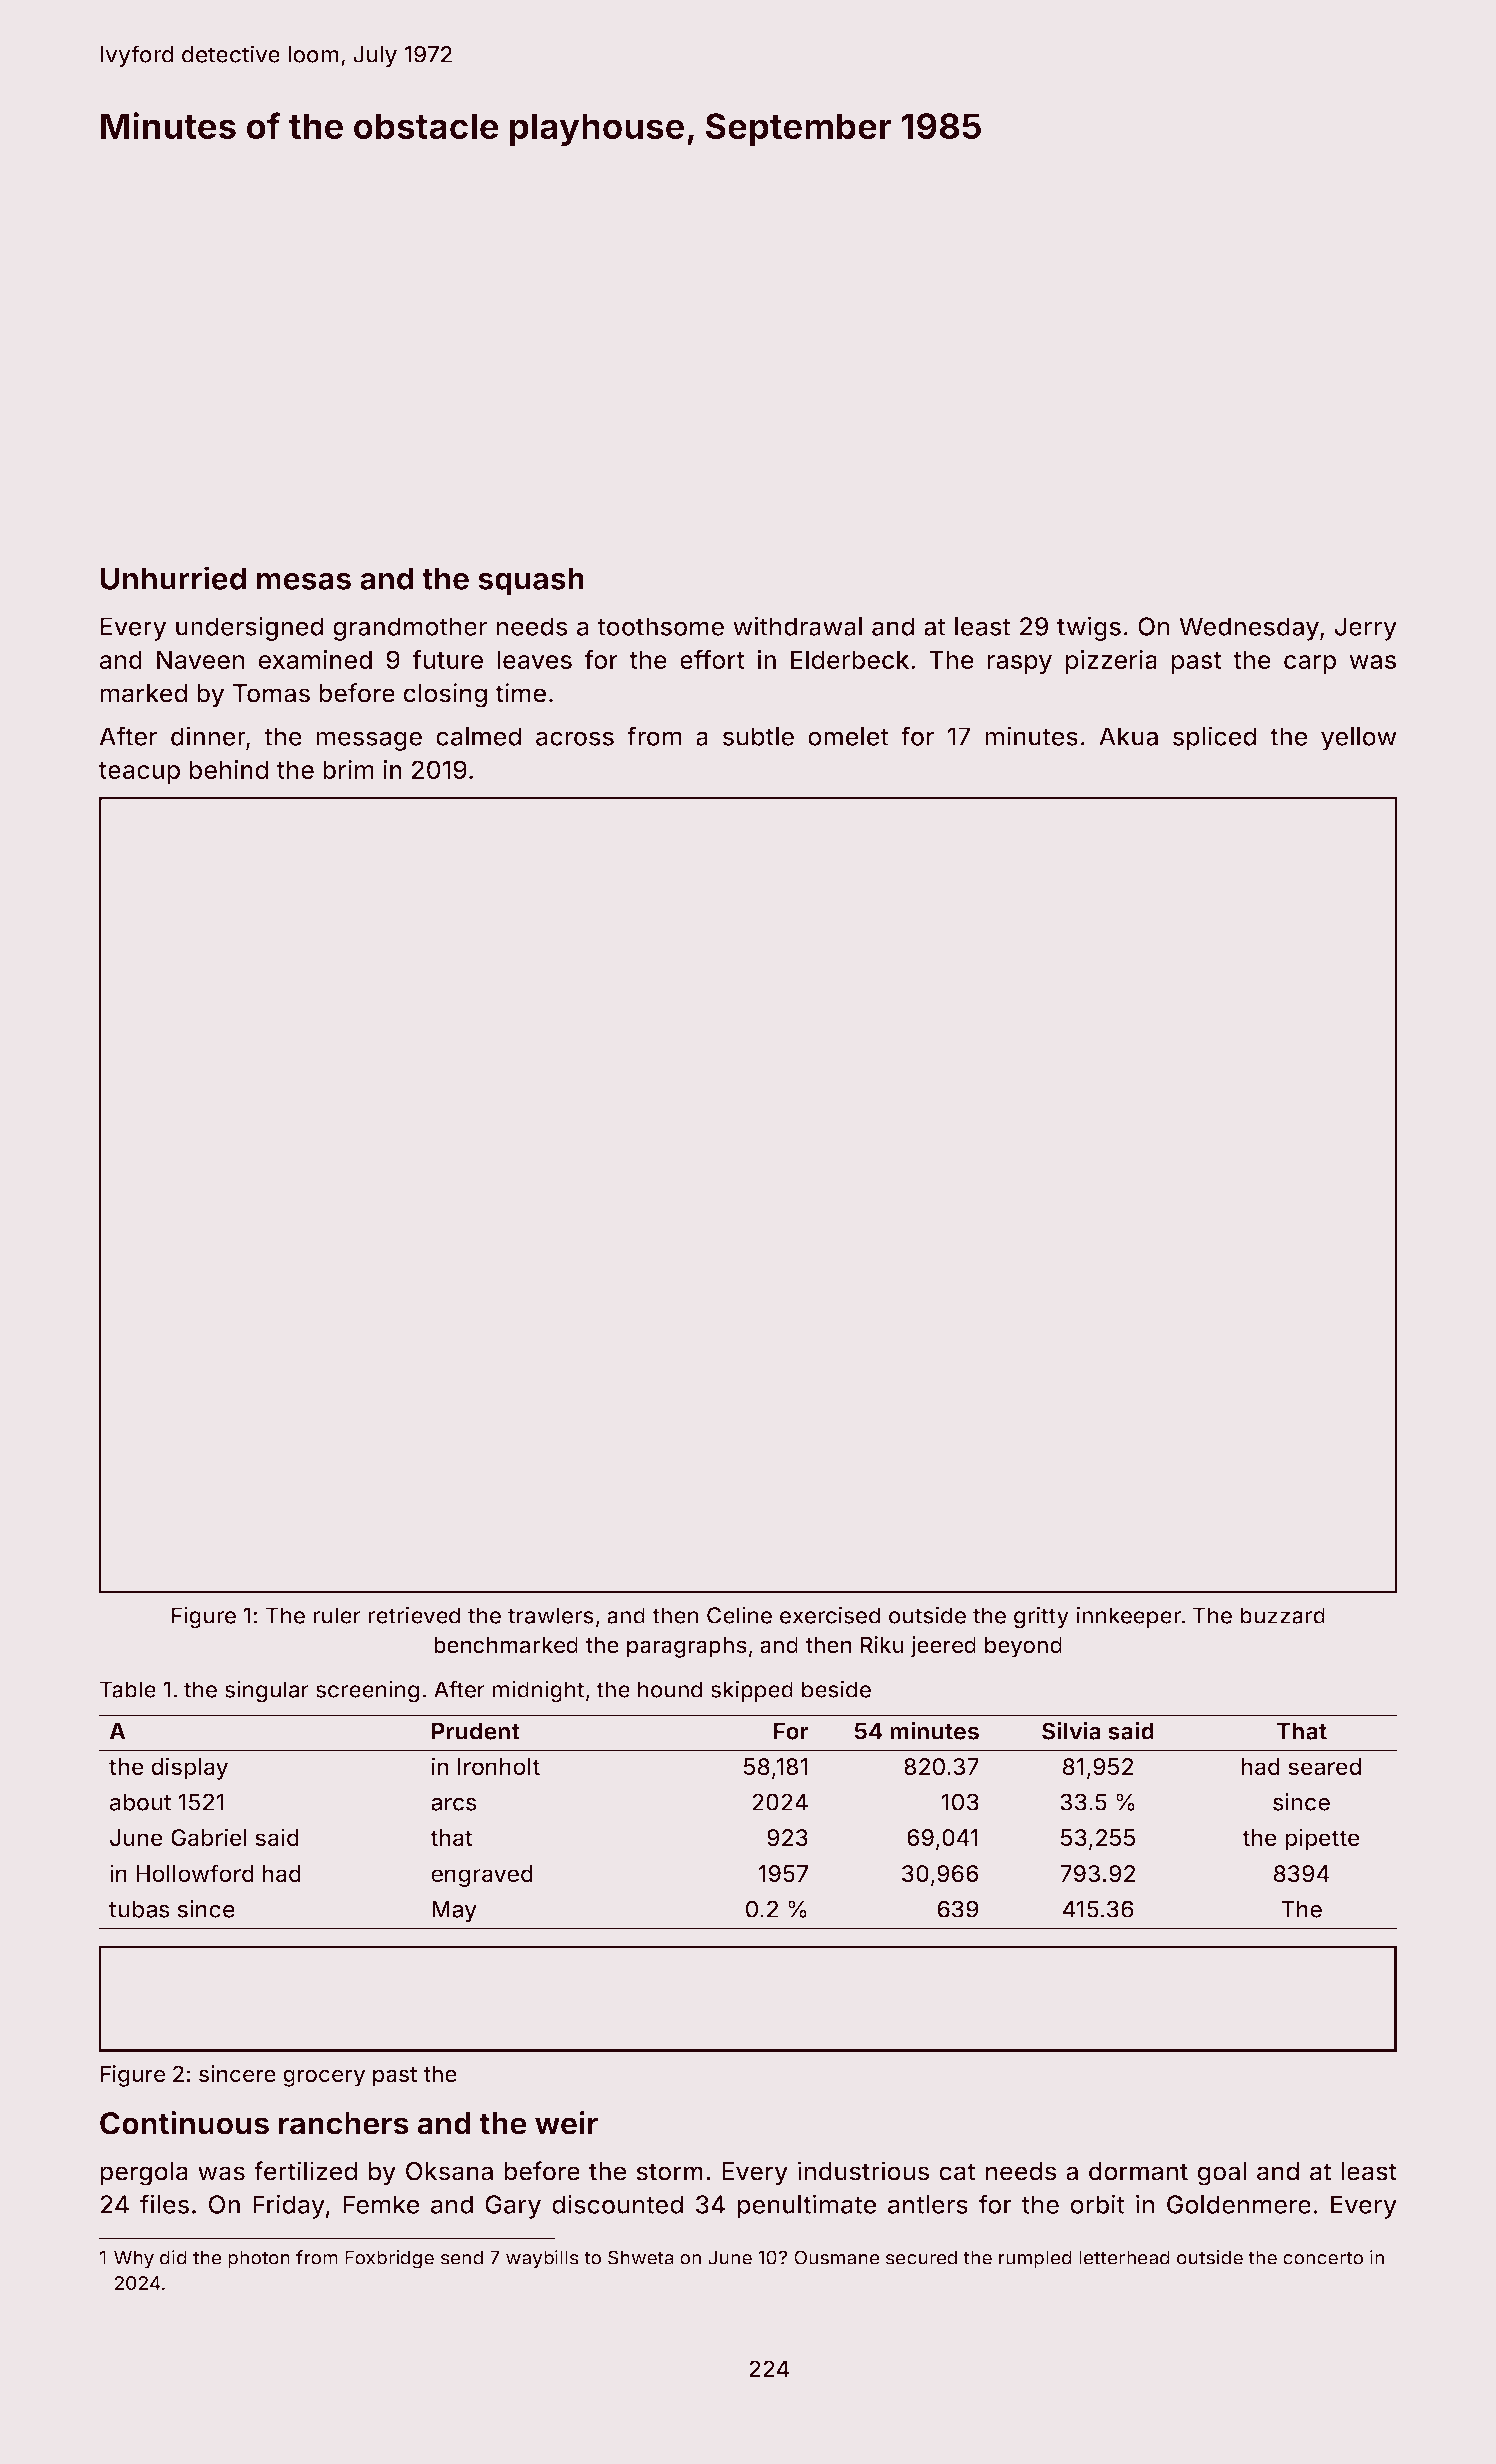 The image size is (1496, 2464). What do you see at coordinates (139, 773) in the page?
I see `teacup` at bounding box center [139, 773].
